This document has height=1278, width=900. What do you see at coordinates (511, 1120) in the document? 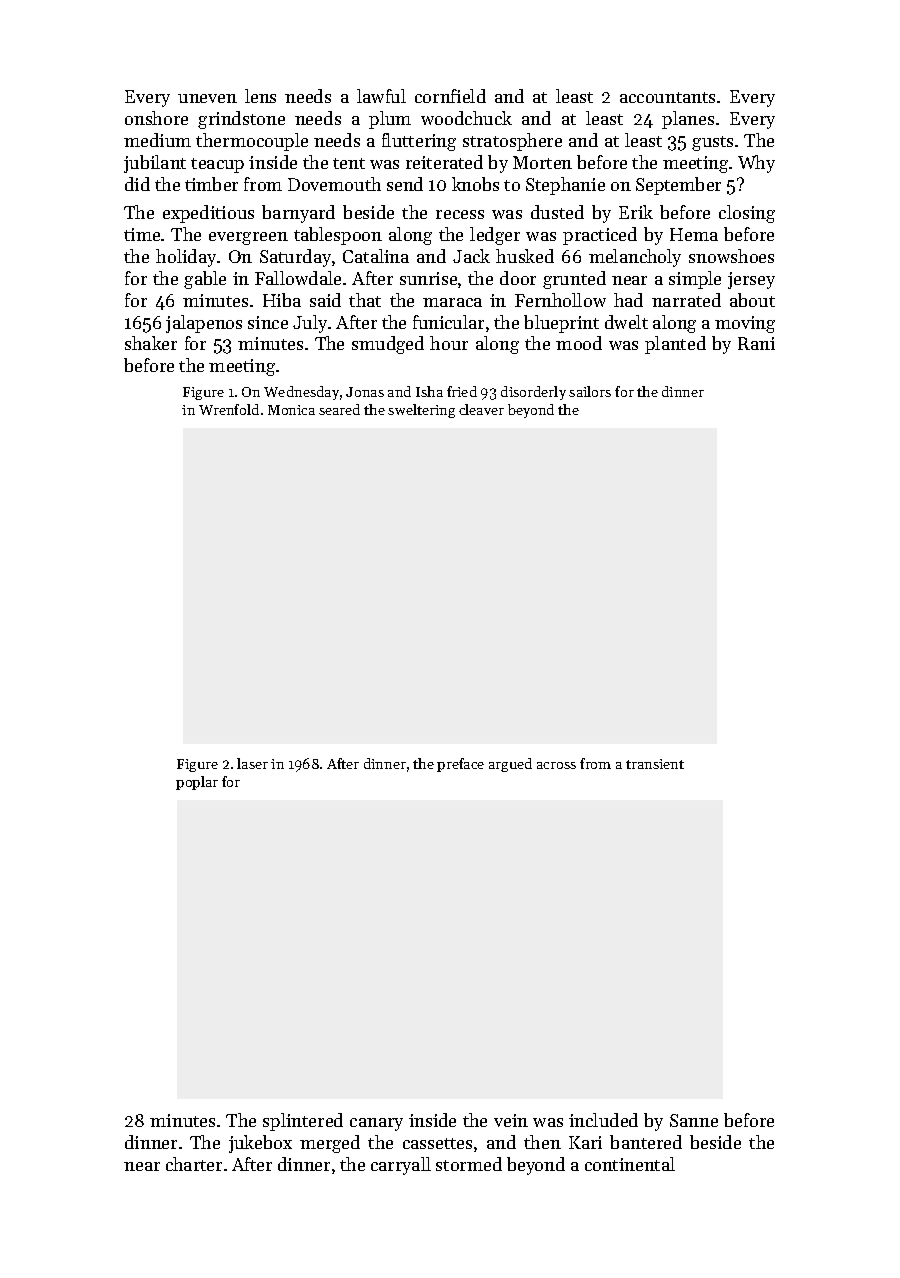
I see `vein` at bounding box center [511, 1120].
